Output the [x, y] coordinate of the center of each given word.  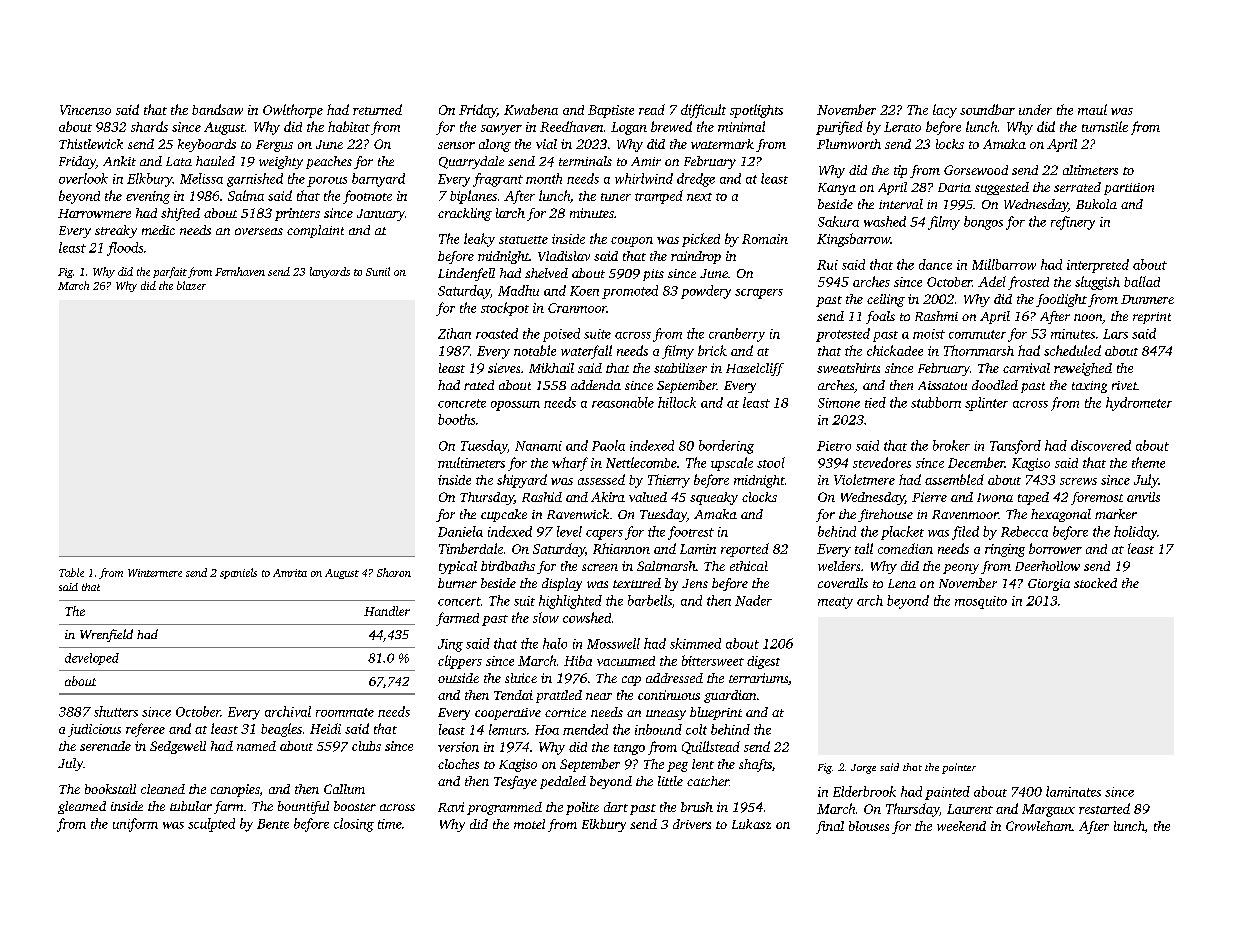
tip [900, 171]
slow [546, 617]
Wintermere [155, 573]
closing [354, 825]
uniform [135, 825]
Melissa [201, 178]
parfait [170, 272]
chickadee [895, 350]
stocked [1095, 583]
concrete [462, 403]
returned [377, 109]
